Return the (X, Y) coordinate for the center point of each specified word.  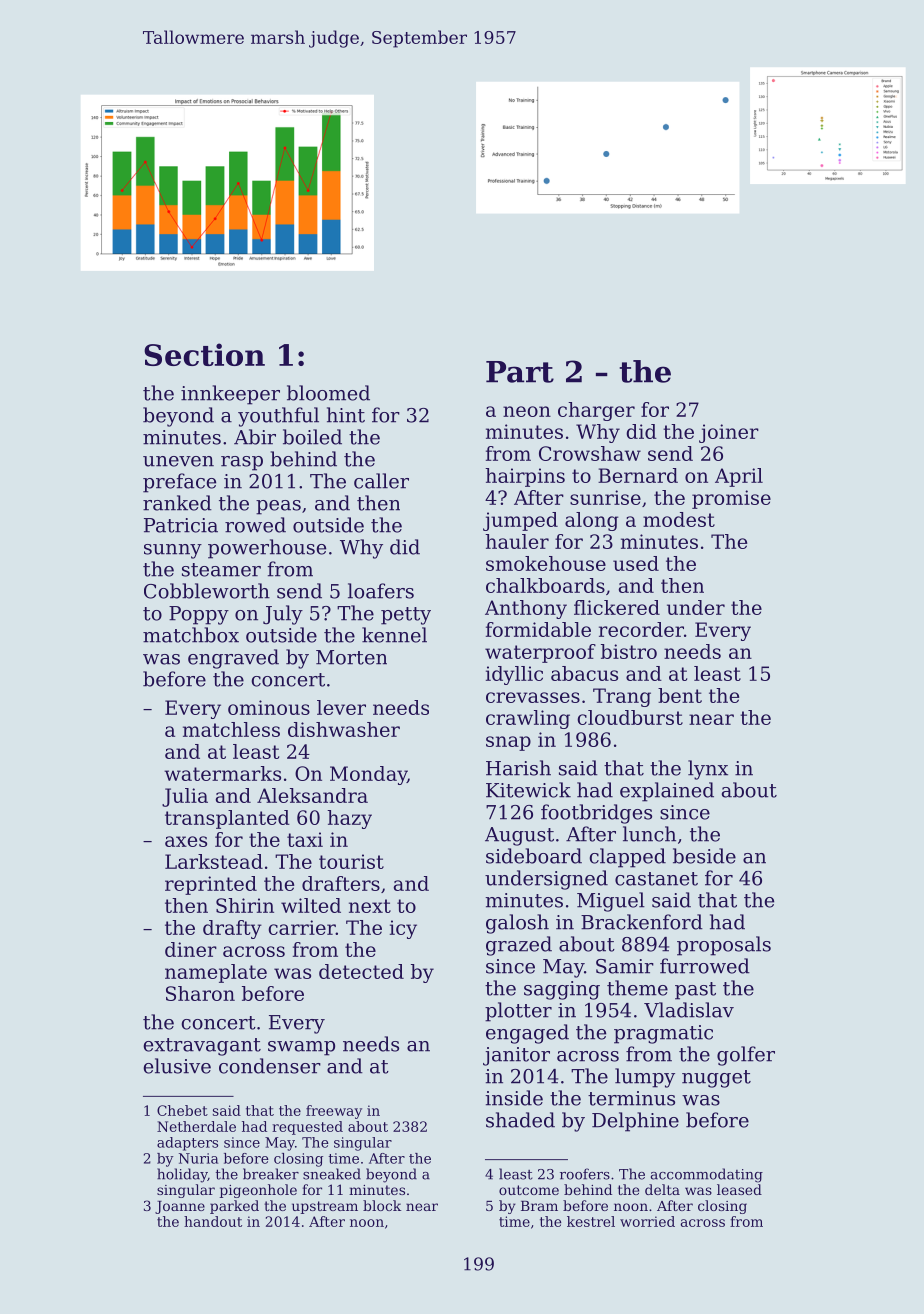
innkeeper (230, 395)
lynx (708, 770)
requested (307, 1128)
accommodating (707, 1175)
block (382, 1205)
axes (186, 841)
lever (341, 707)
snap (508, 743)
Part (520, 372)
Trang (622, 697)
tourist (351, 861)
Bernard (638, 475)
